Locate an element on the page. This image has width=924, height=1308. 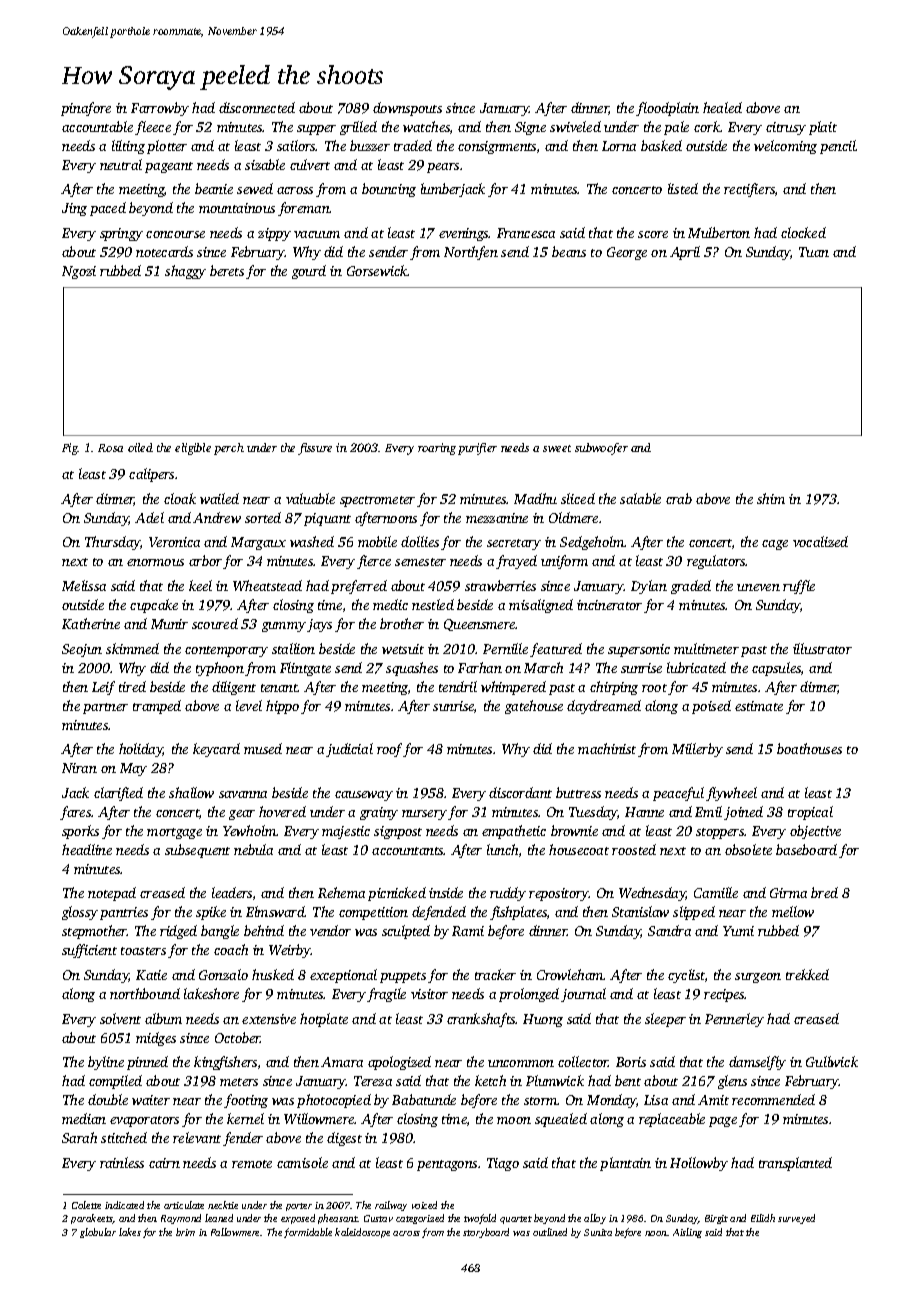
machinist is located at coordinates (607, 748).
